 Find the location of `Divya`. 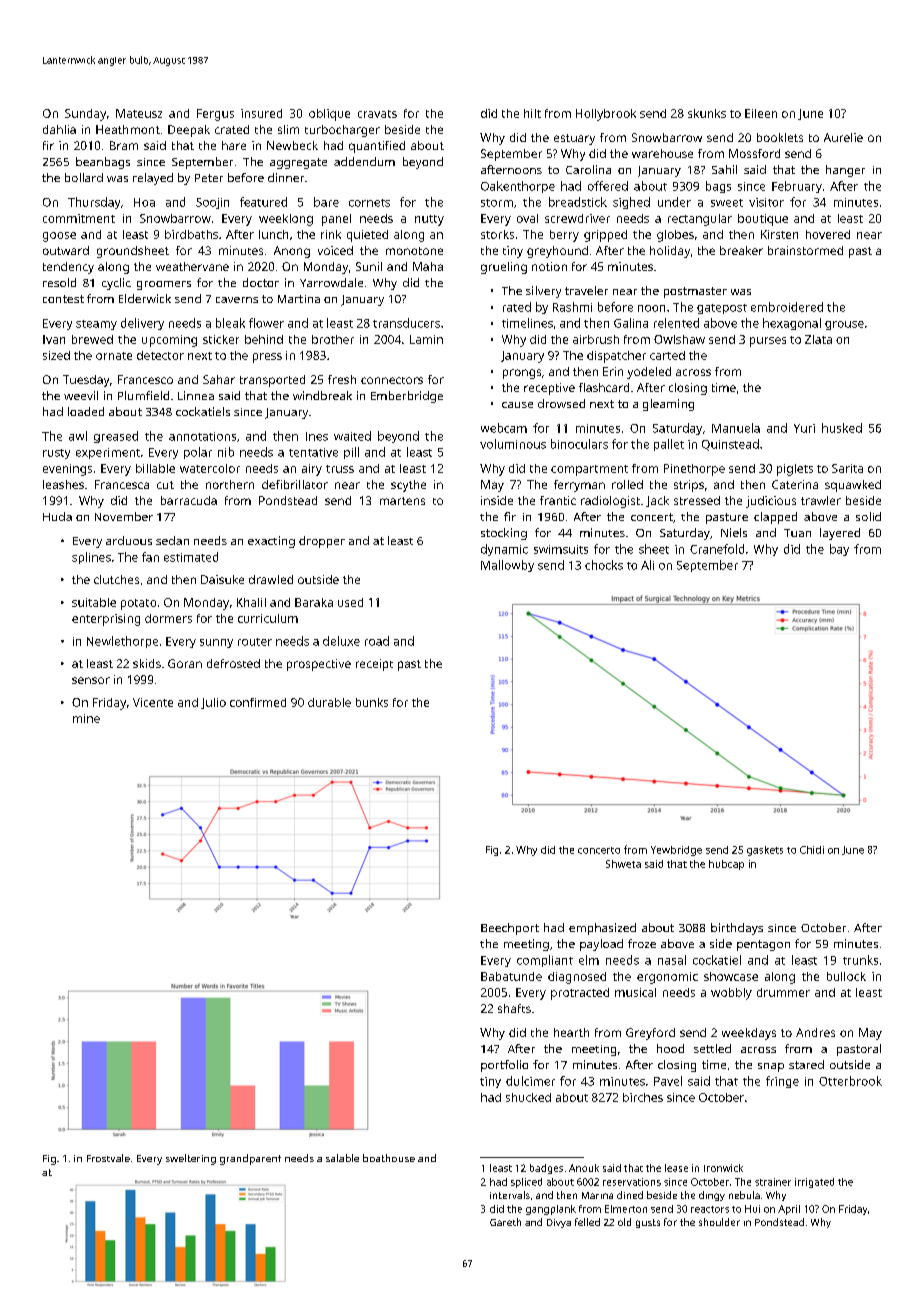

Divya is located at coordinates (559, 1223).
